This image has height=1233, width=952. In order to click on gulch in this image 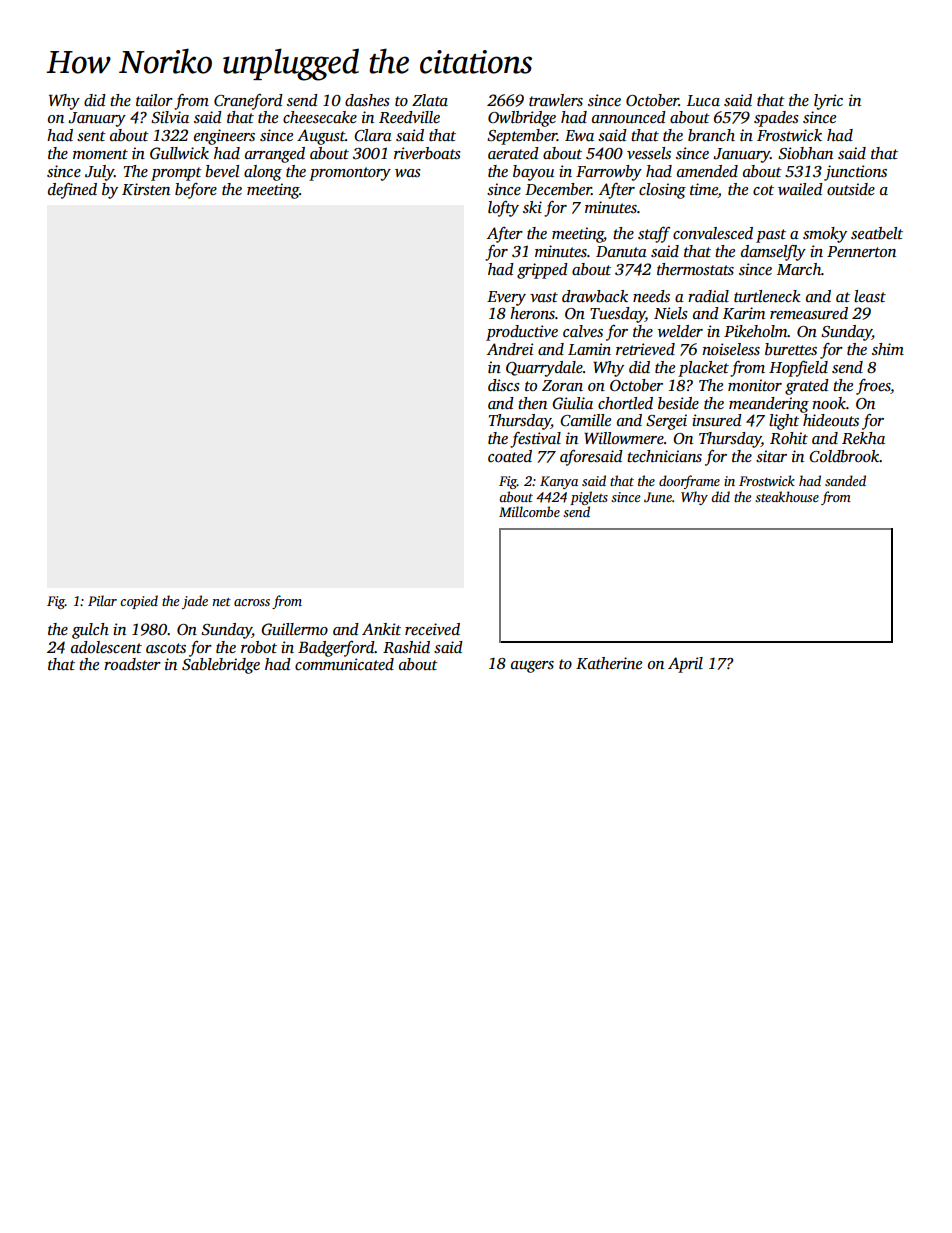, I will do `click(90, 631)`.
